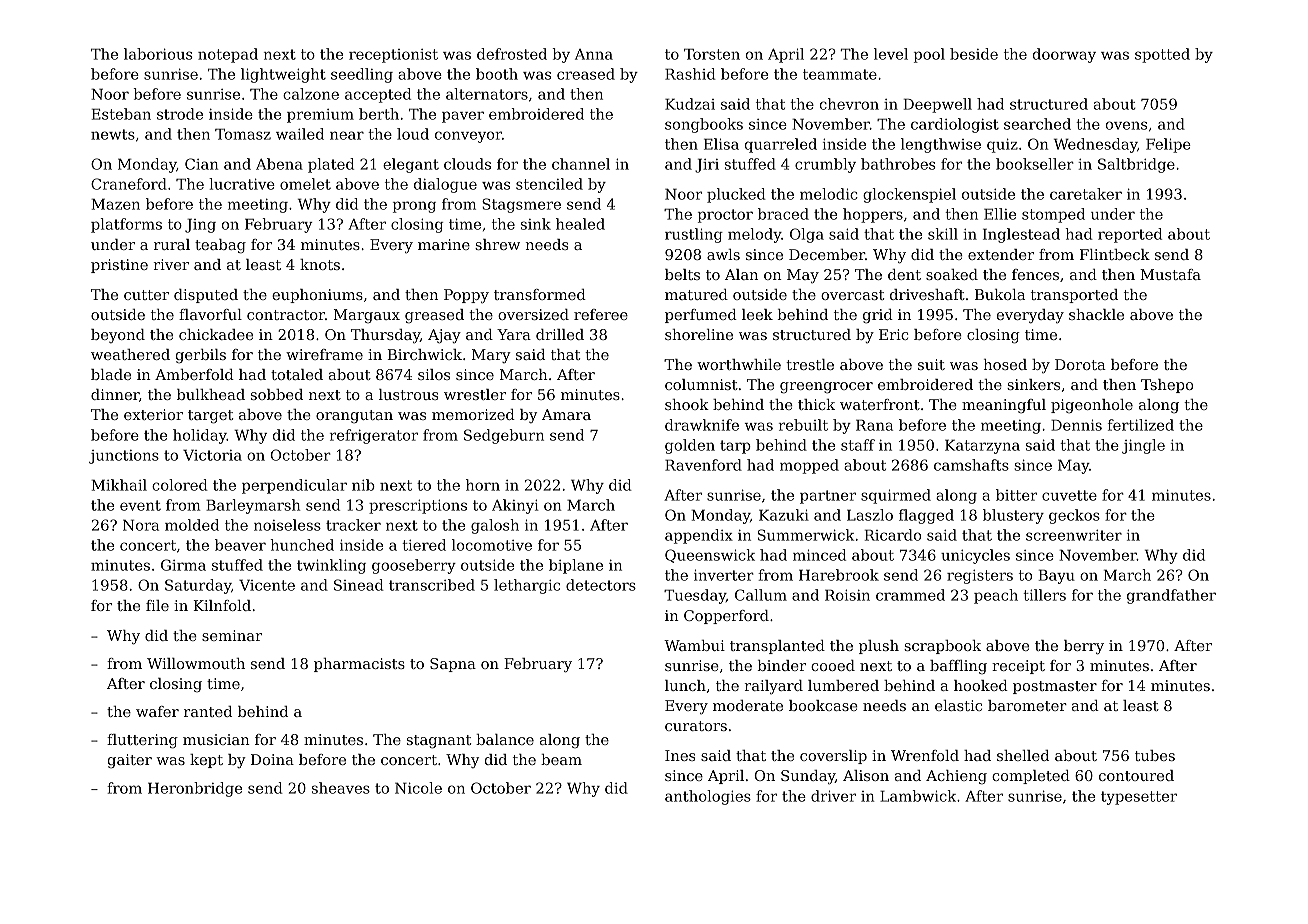 The image size is (1308, 924). I want to click on lunch, so click(685, 685).
